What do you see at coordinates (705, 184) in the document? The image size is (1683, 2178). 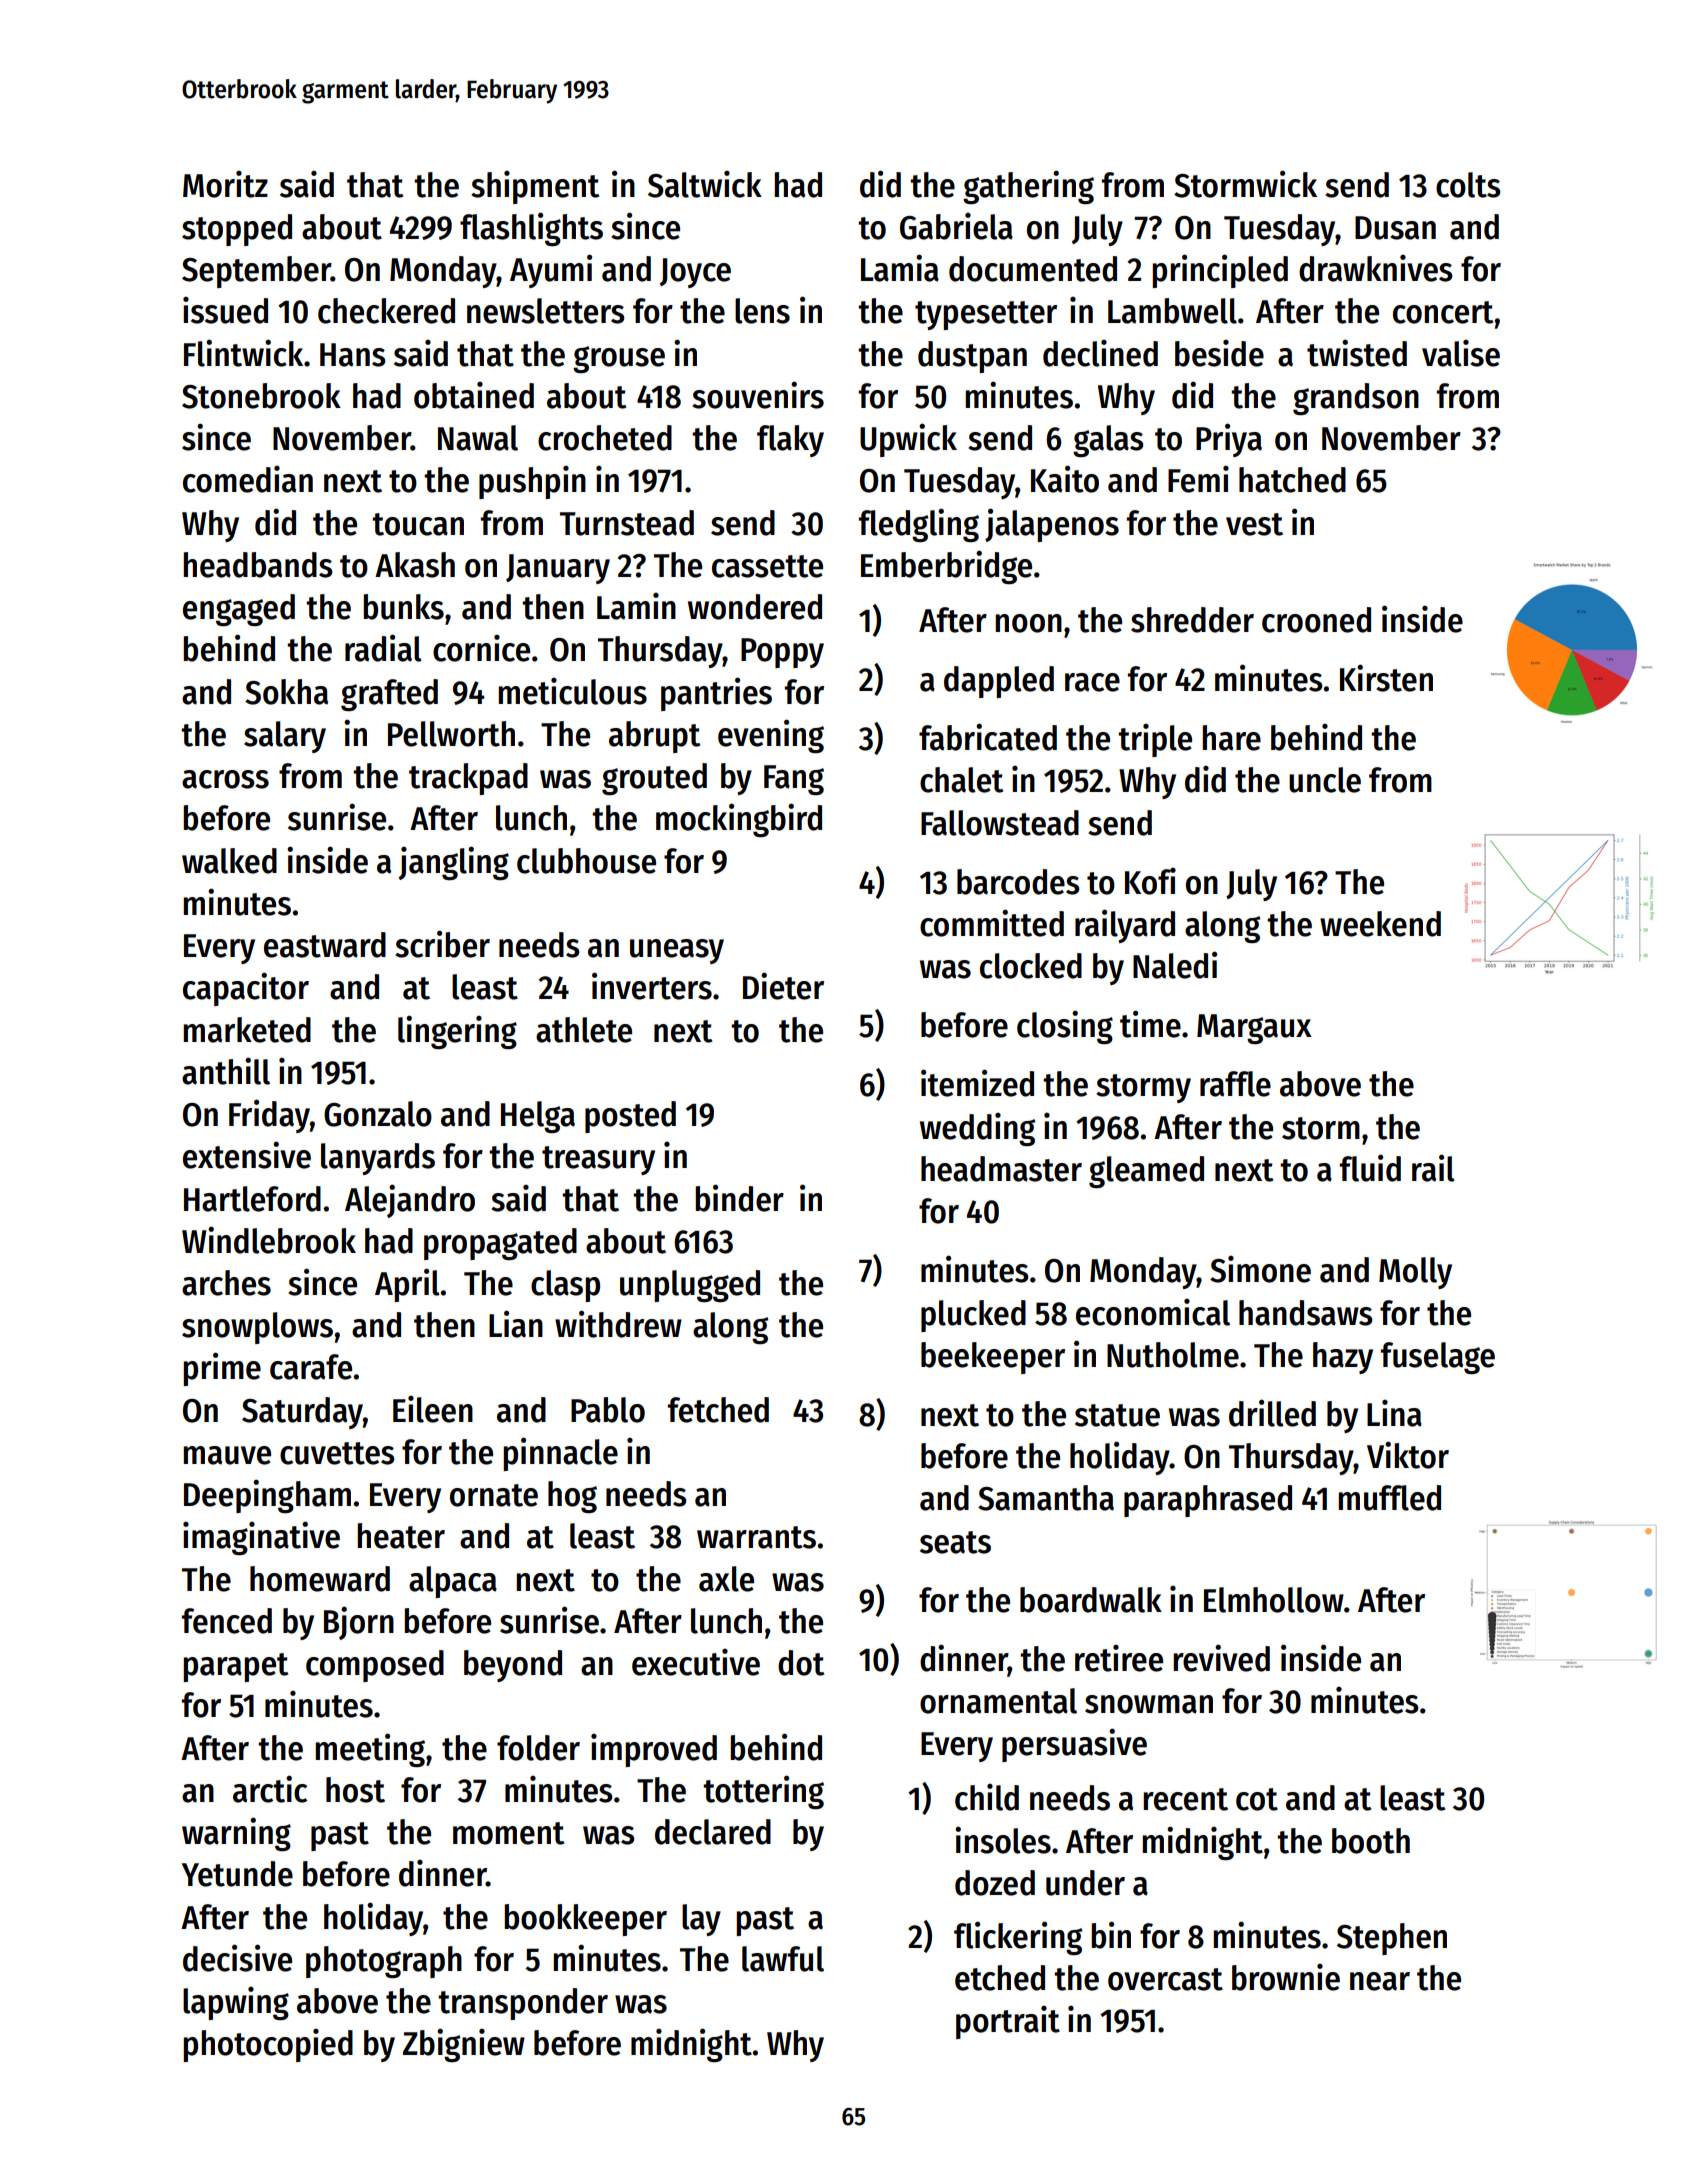 I see `Saltwick` at bounding box center [705, 184].
